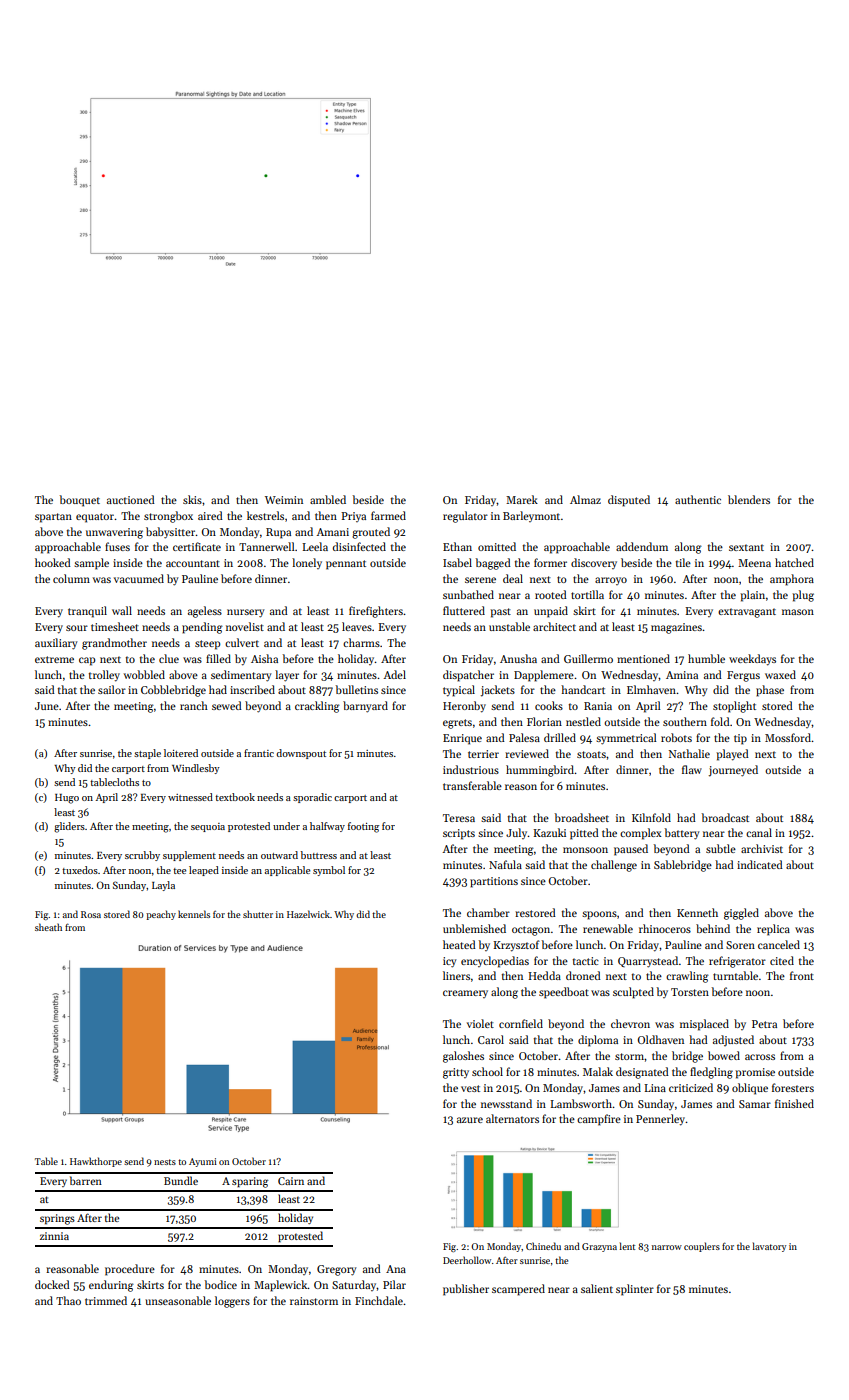 This screenshot has width=849, height=1400. What do you see at coordinates (250, 1182) in the screenshot?
I see `sparing` at bounding box center [250, 1182].
